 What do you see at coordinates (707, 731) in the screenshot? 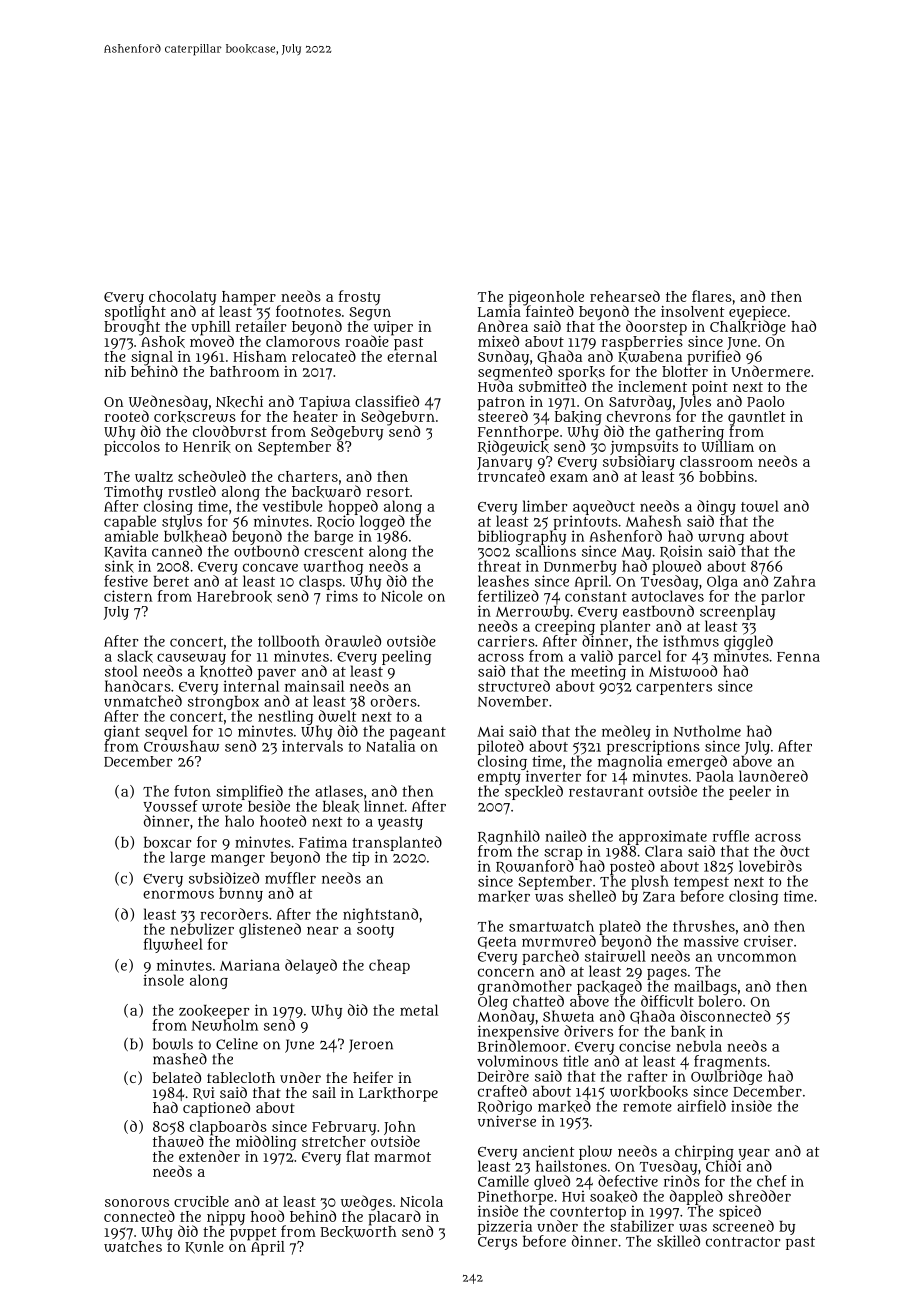
I see `Nutholme` at bounding box center [707, 731].
